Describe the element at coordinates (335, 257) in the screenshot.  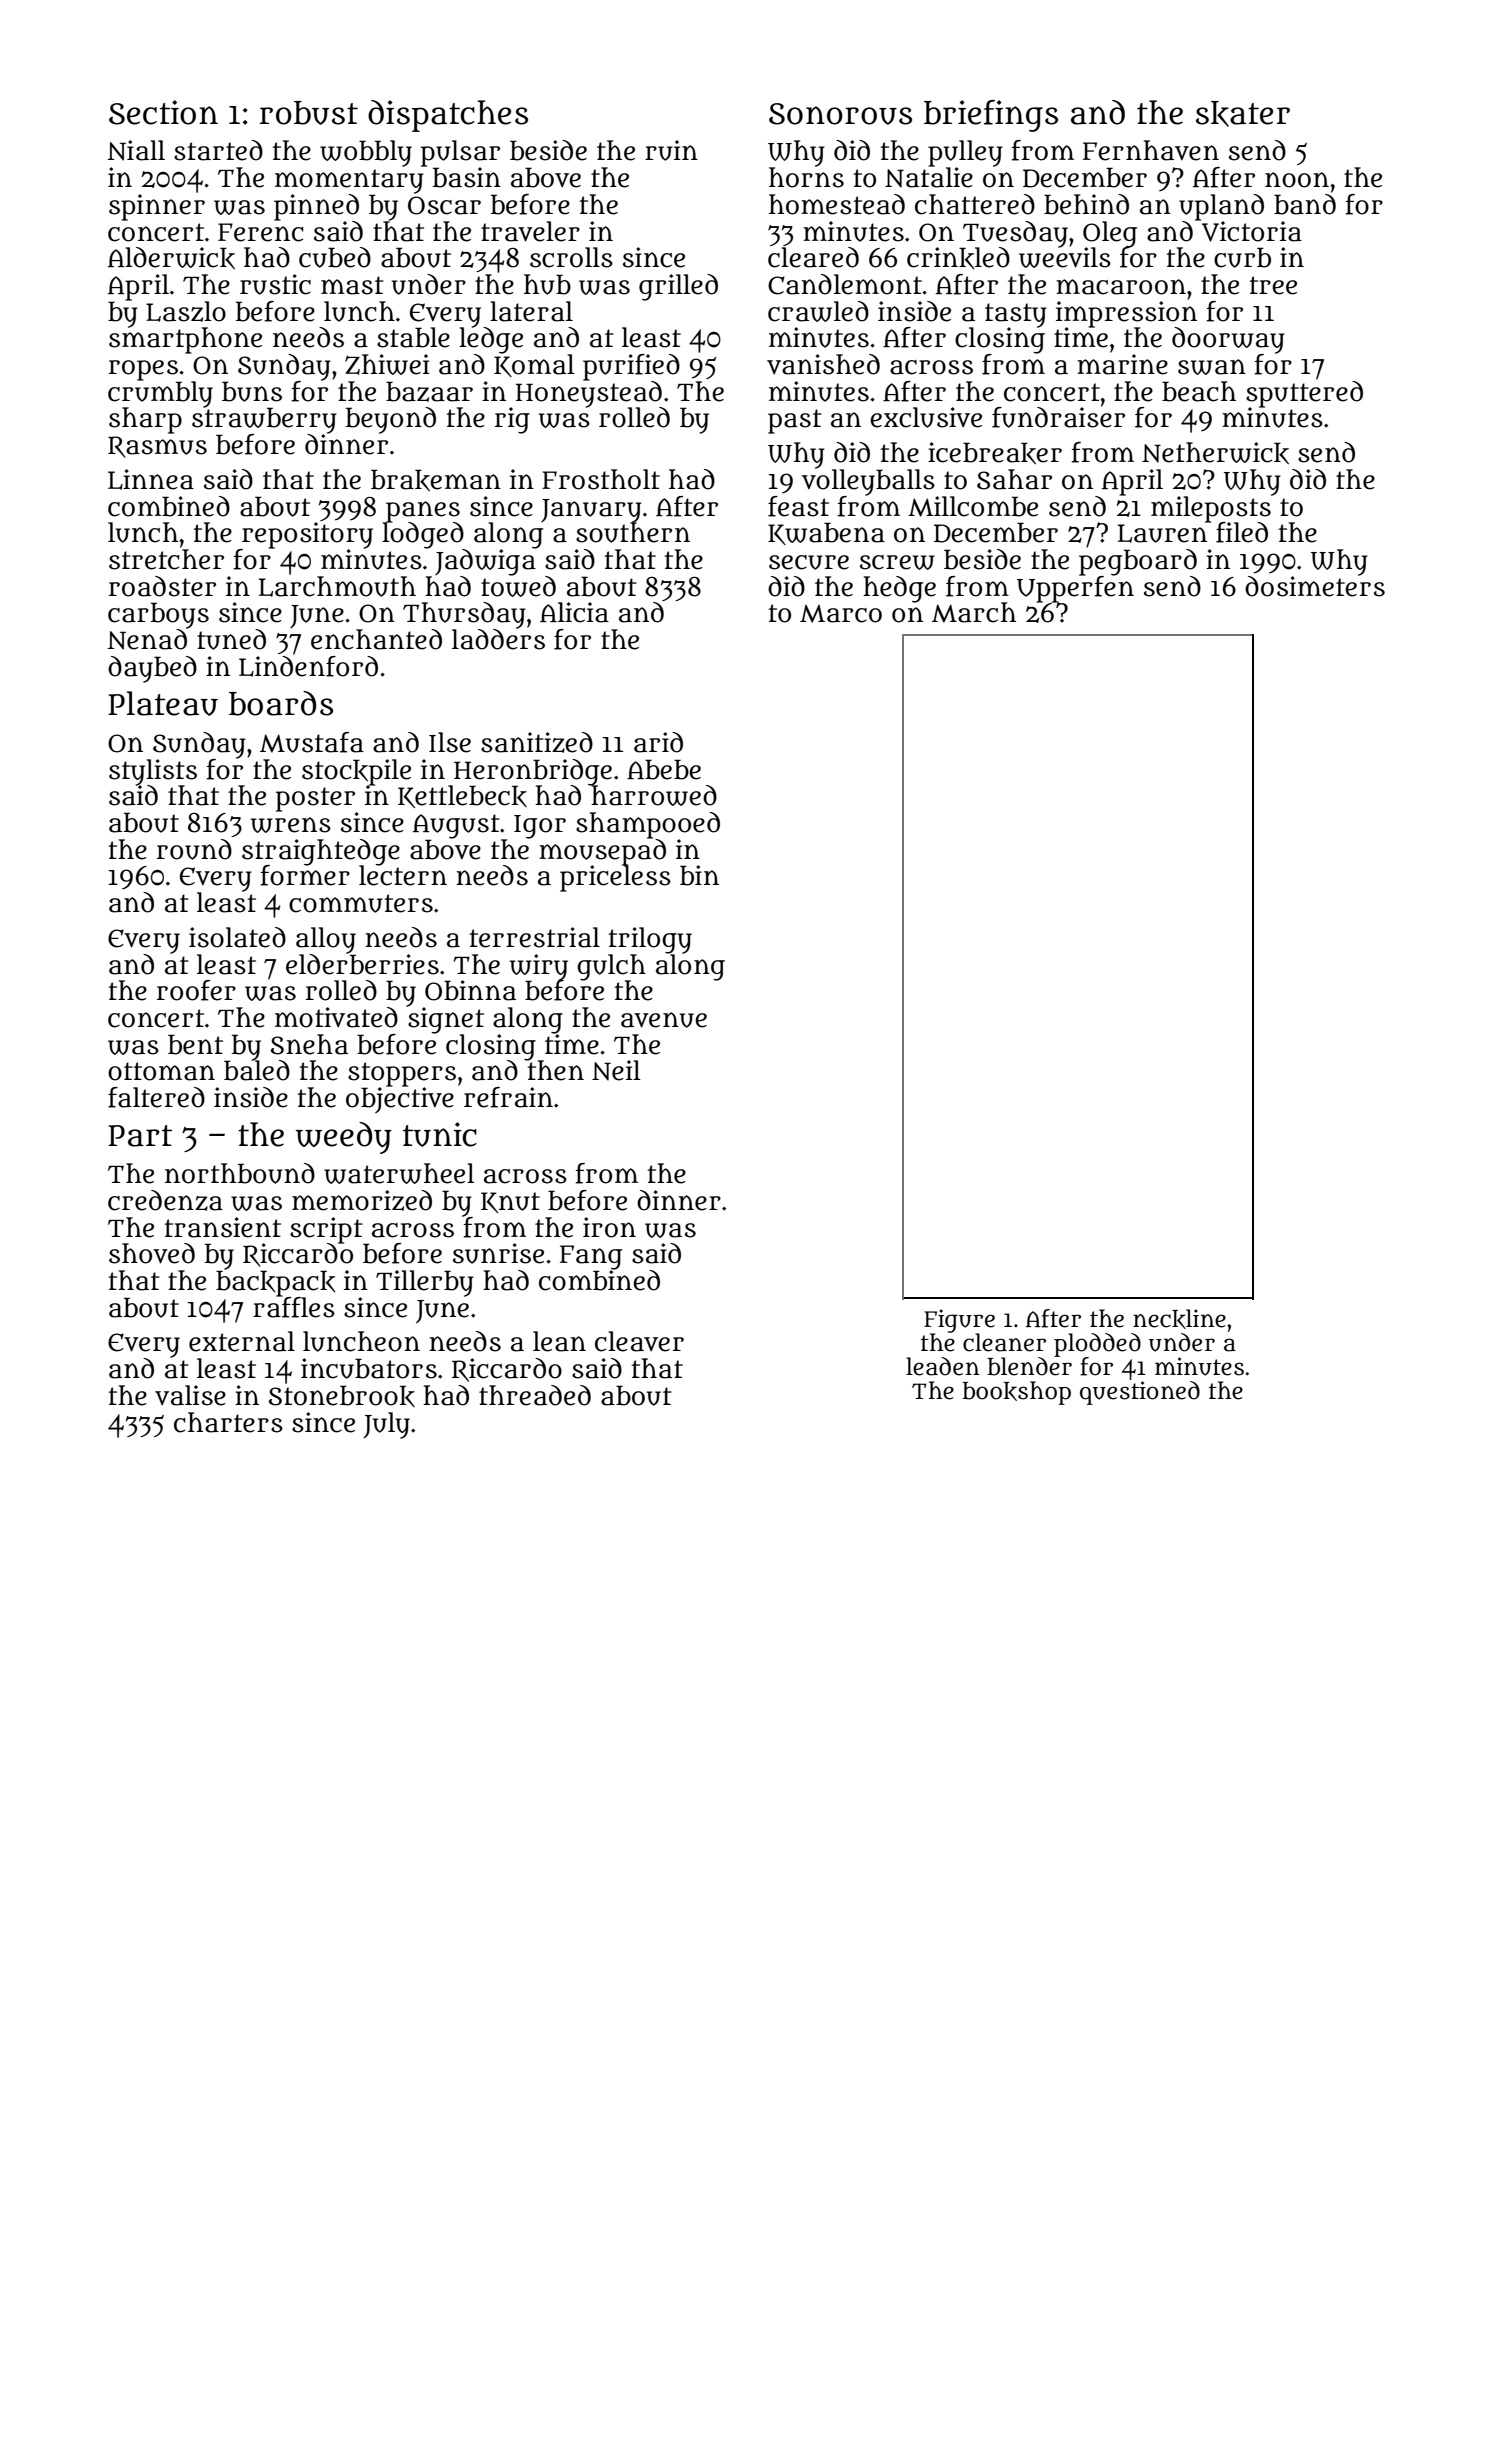
I see `cubed` at that location.
